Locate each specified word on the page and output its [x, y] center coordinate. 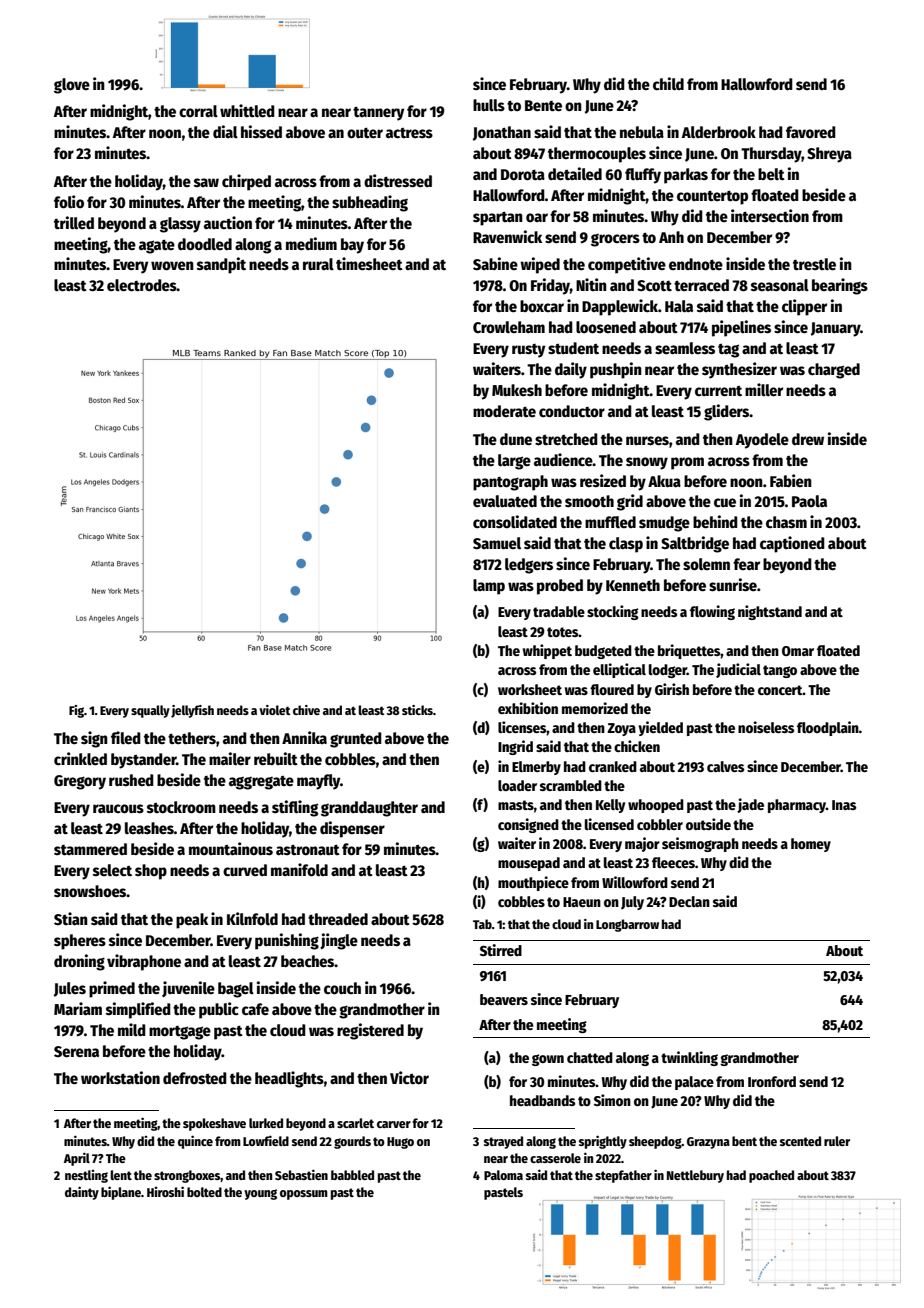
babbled [352, 1175]
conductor [572, 411]
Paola [809, 501]
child [668, 83]
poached [771, 1176]
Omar [798, 651]
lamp [489, 587]
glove [72, 86]
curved [245, 870]
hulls [489, 105]
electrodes [142, 285]
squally [150, 711]
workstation [120, 1077]
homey [811, 845]
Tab [482, 924]
